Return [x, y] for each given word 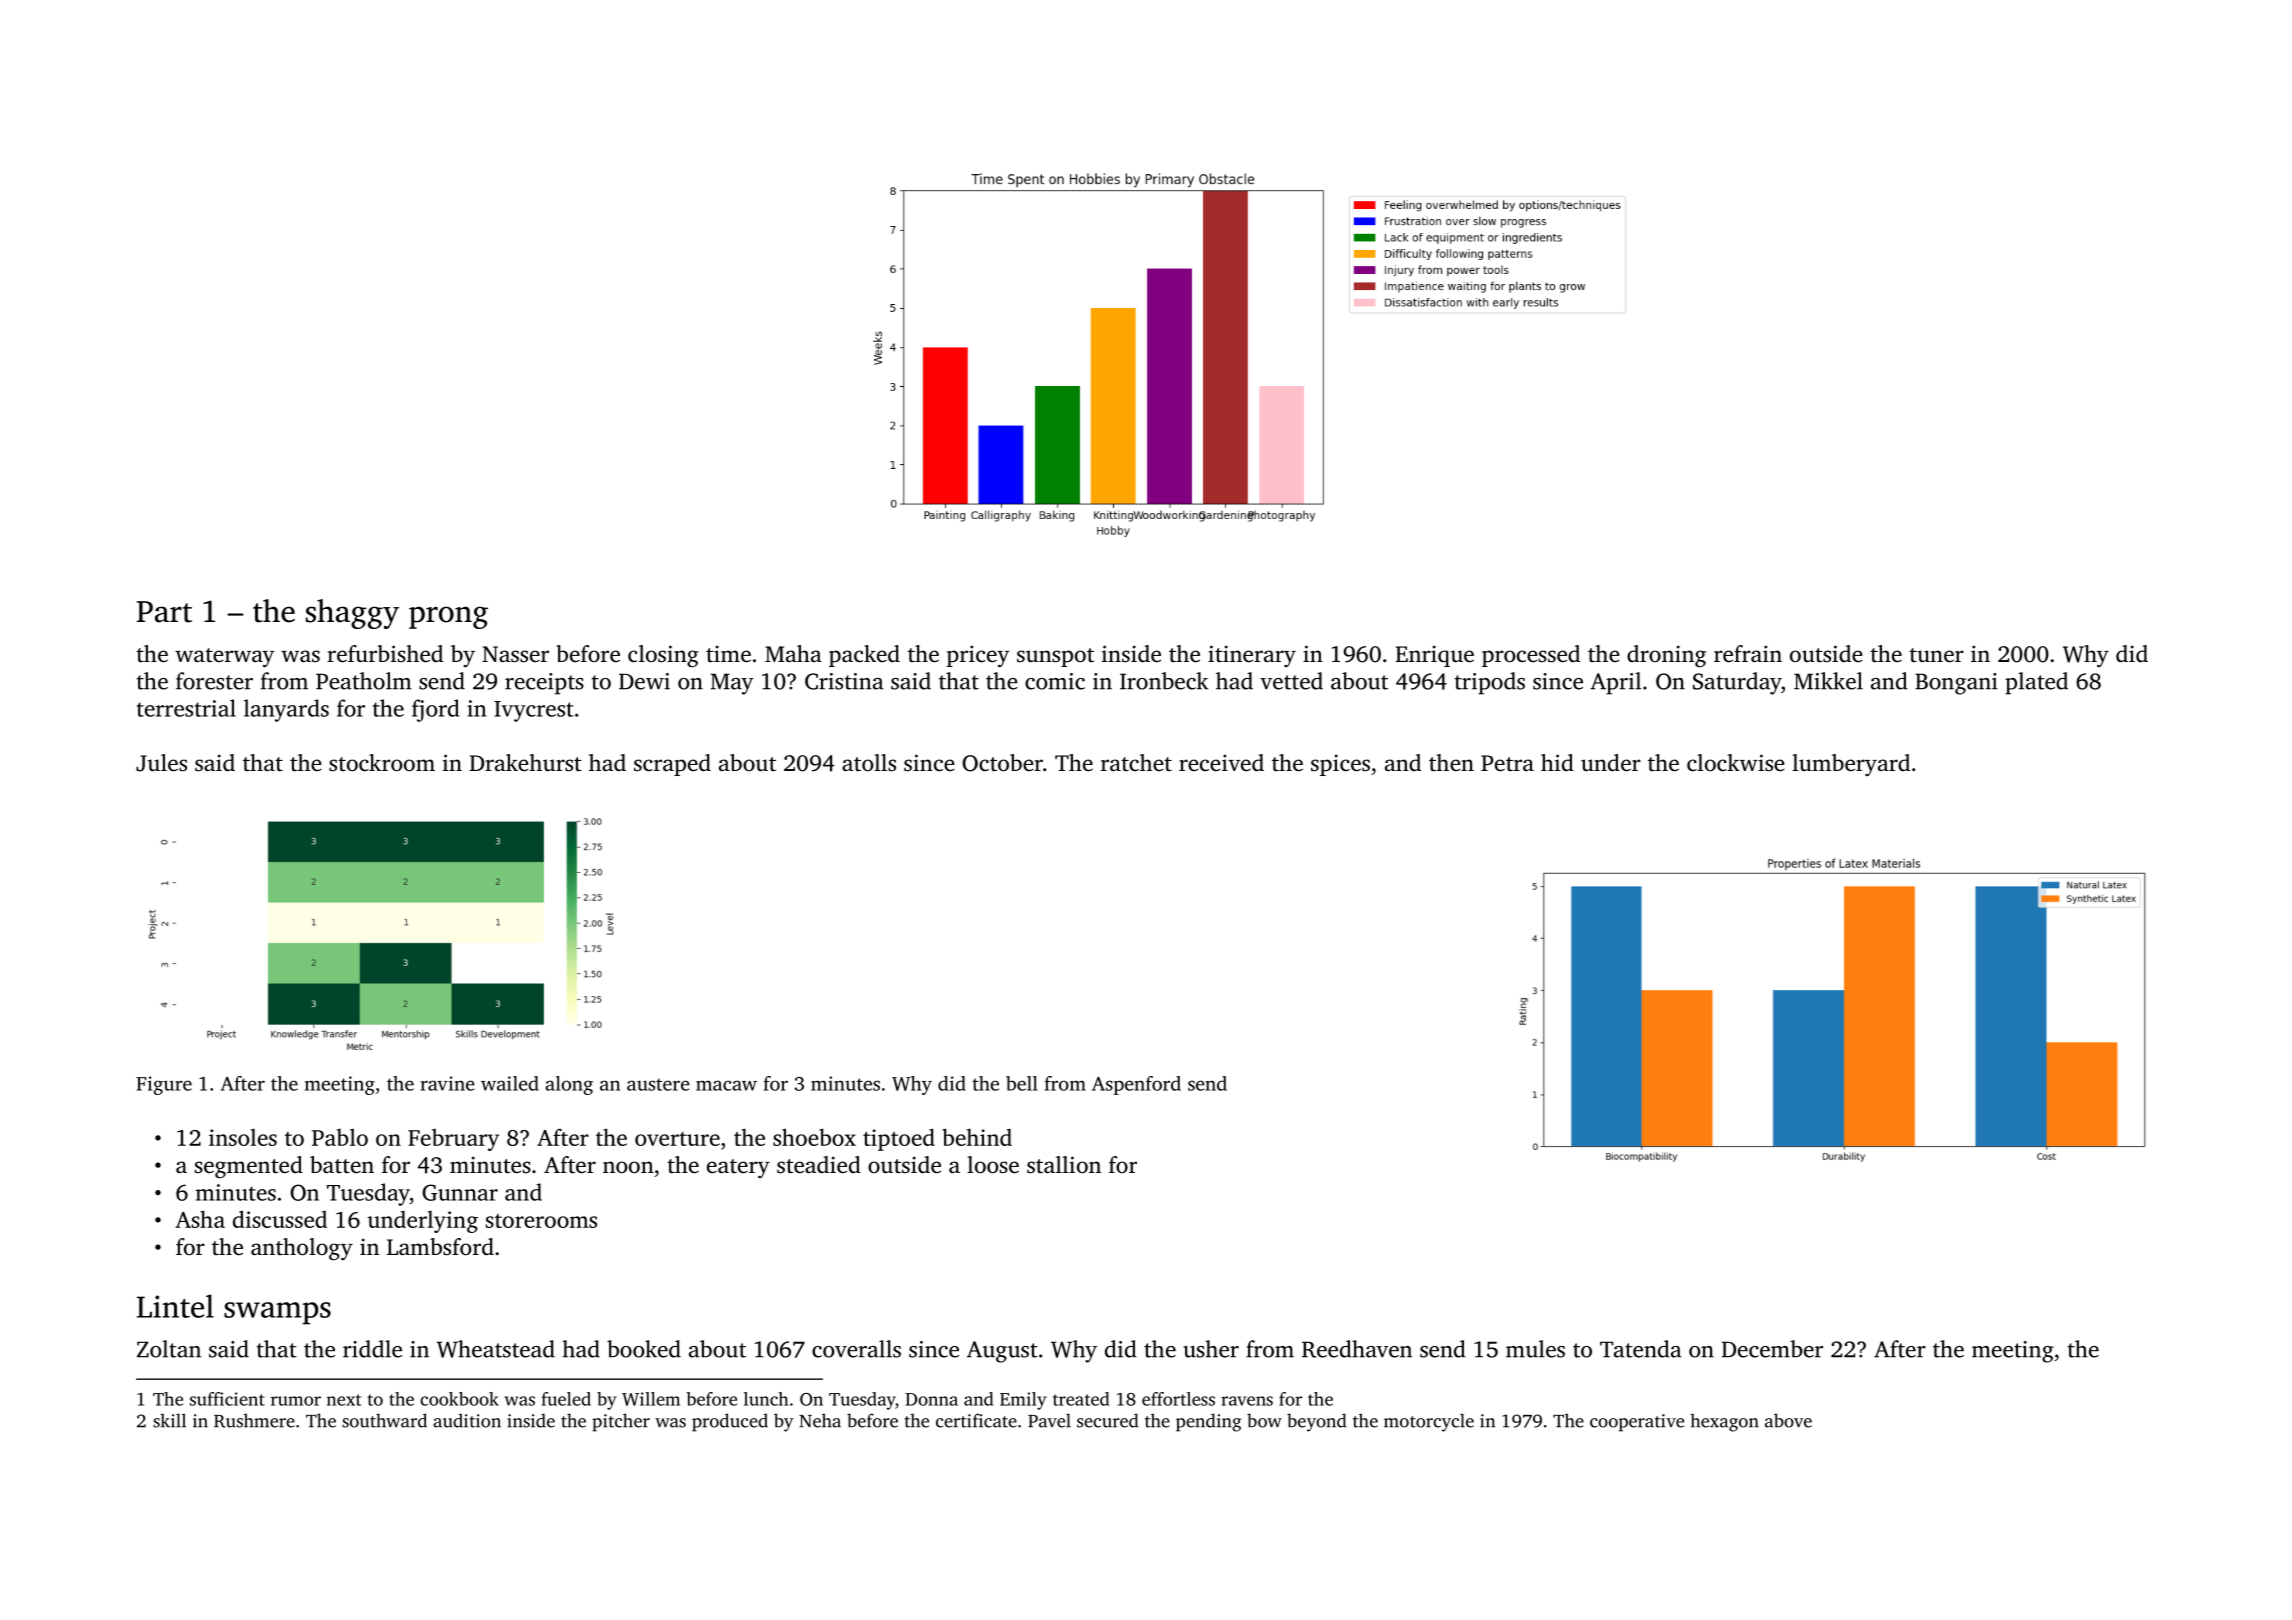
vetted [1291, 681]
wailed [510, 1083]
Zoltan [169, 1349]
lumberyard [1851, 765]
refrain [1748, 654]
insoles [243, 1137]
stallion [1064, 1165]
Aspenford [1136, 1085]
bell [1022, 1083]
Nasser [515, 654]
